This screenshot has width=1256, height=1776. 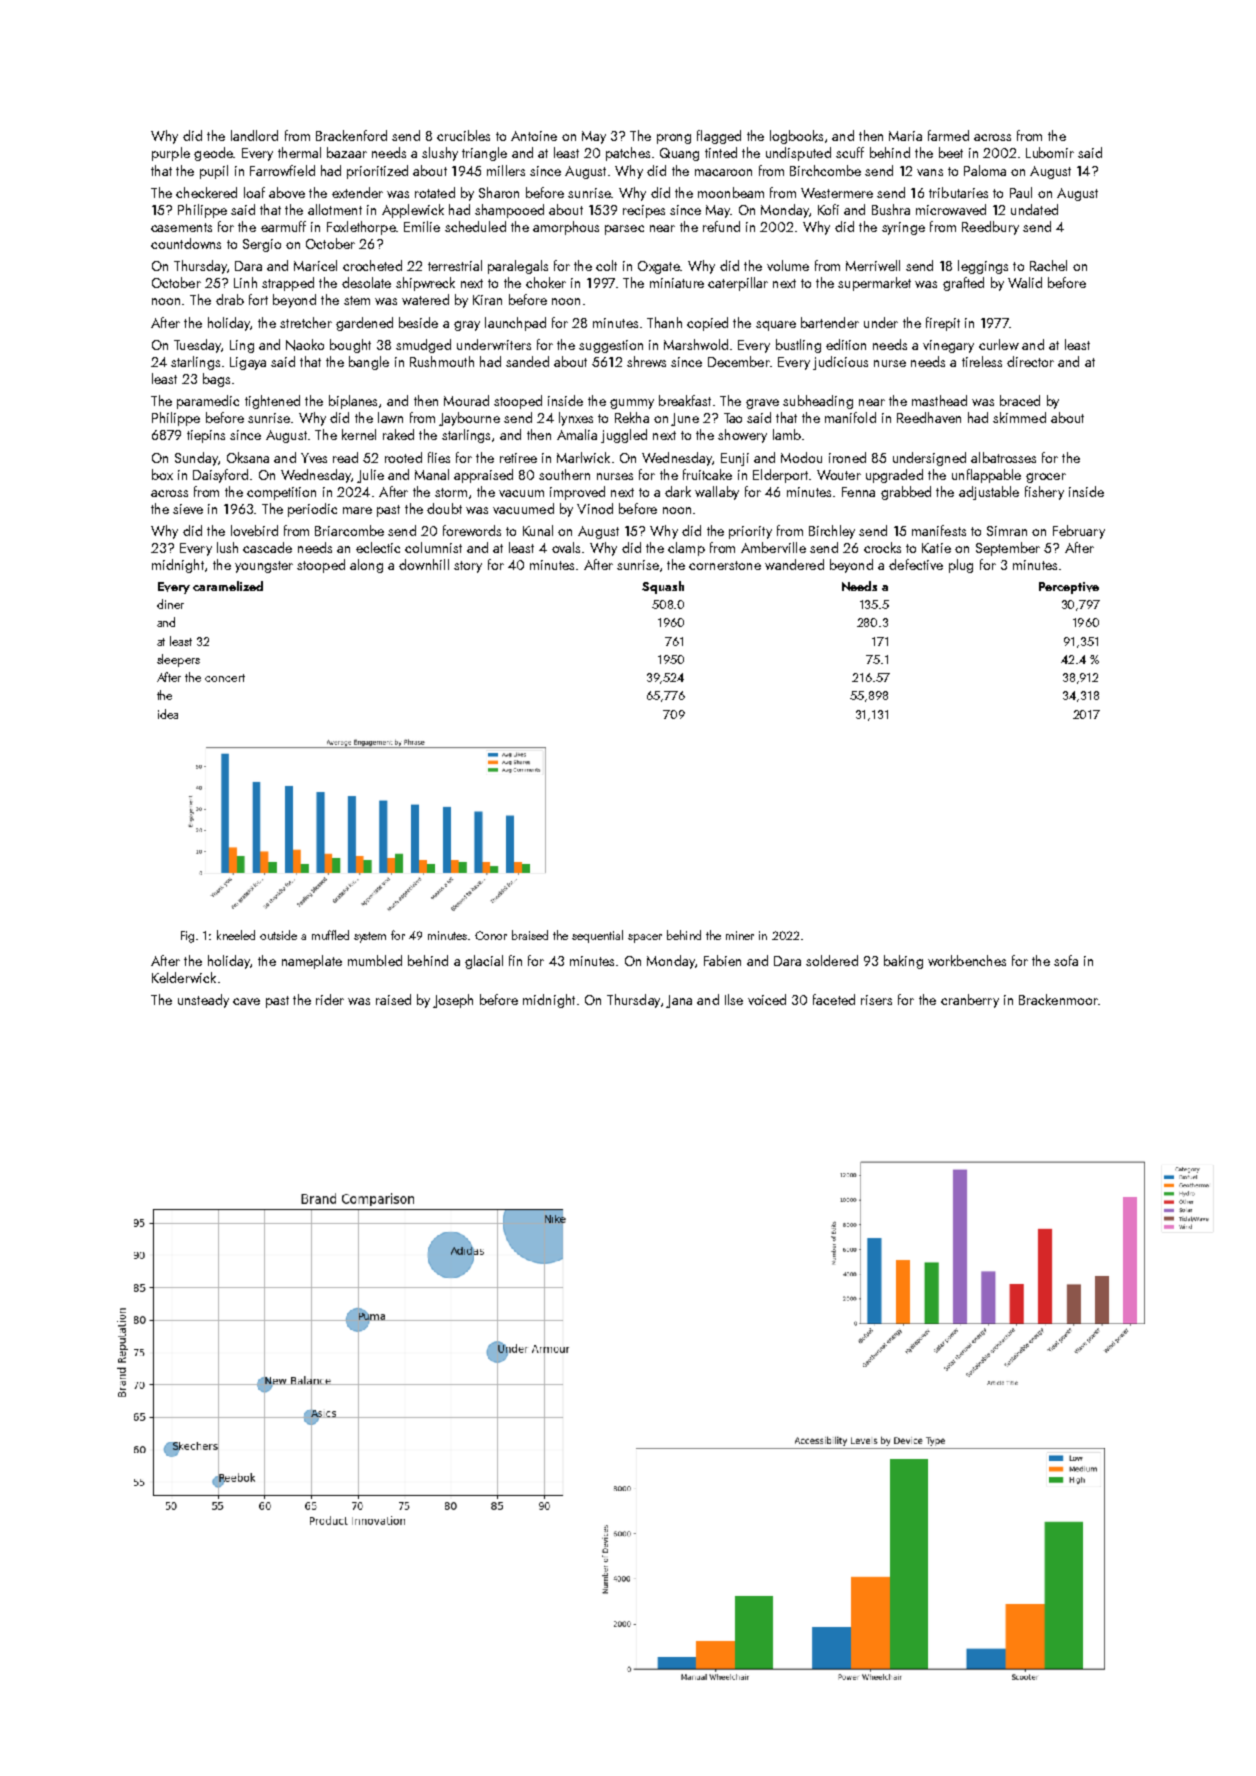 What do you see at coordinates (1069, 588) in the screenshot?
I see `Perceptive` at bounding box center [1069, 588].
